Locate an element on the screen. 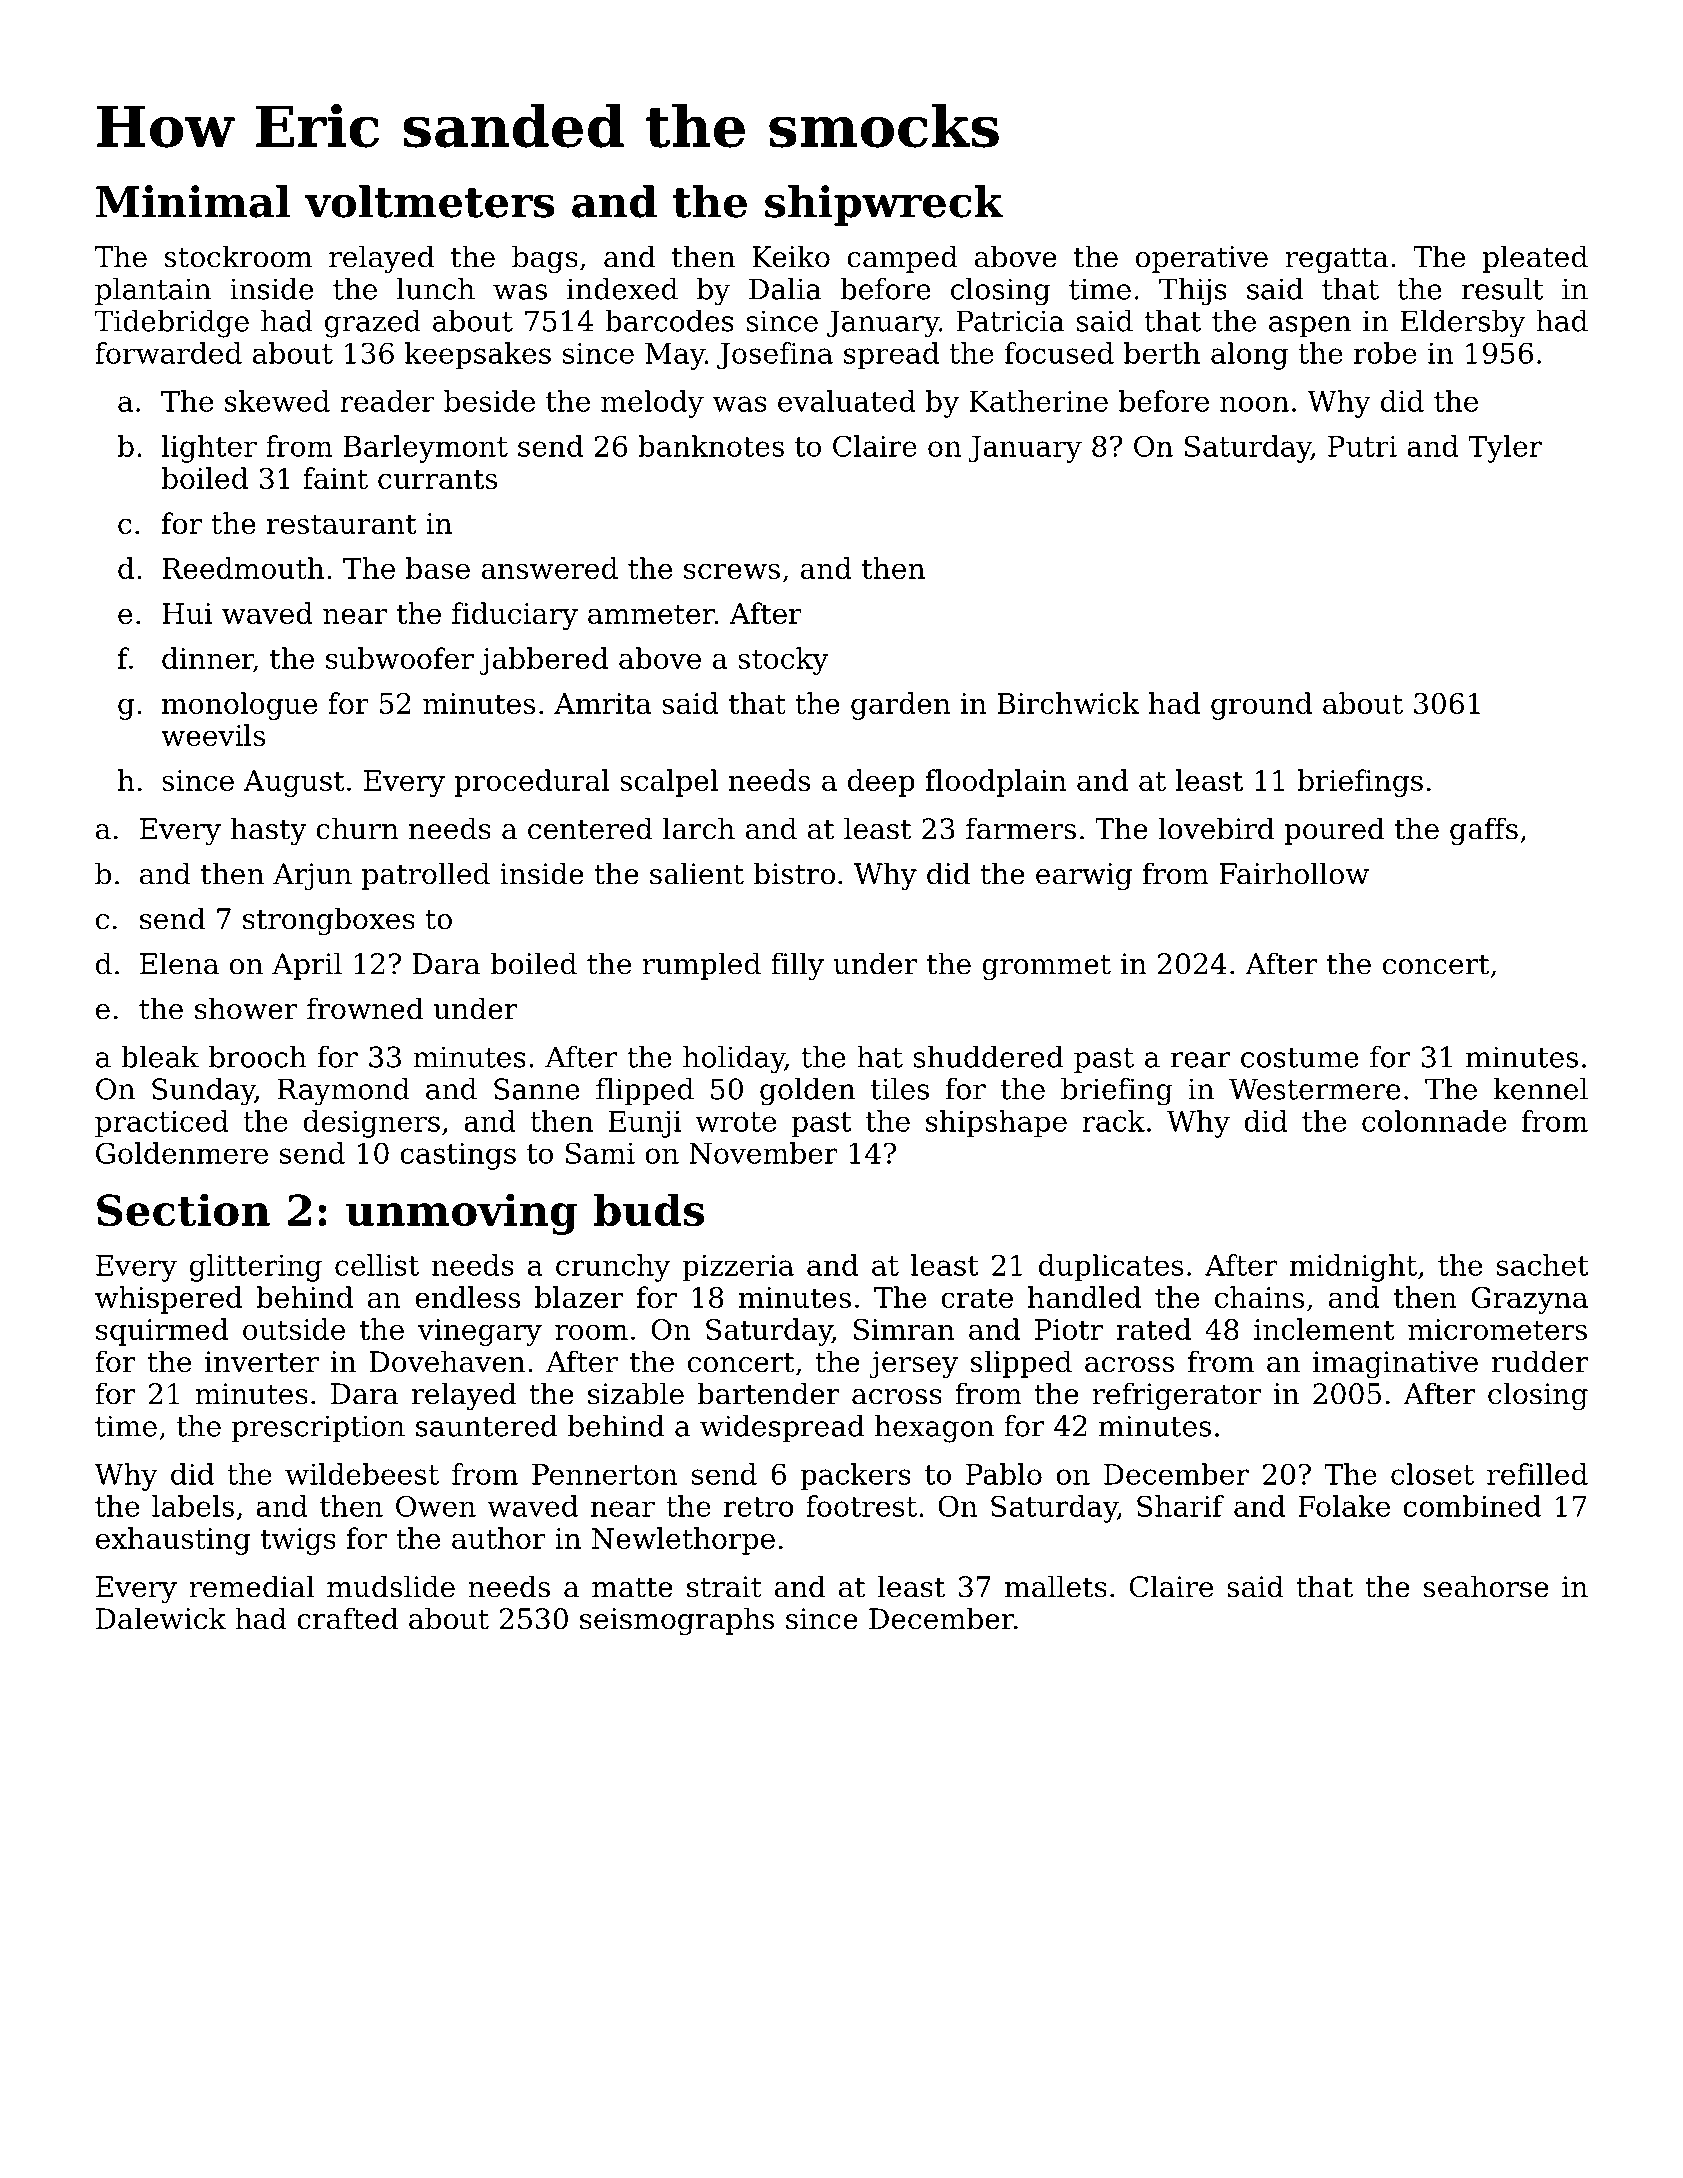 Image resolution: width=1683 pixels, height=2178 pixels. gaffs is located at coordinates (1484, 831).
